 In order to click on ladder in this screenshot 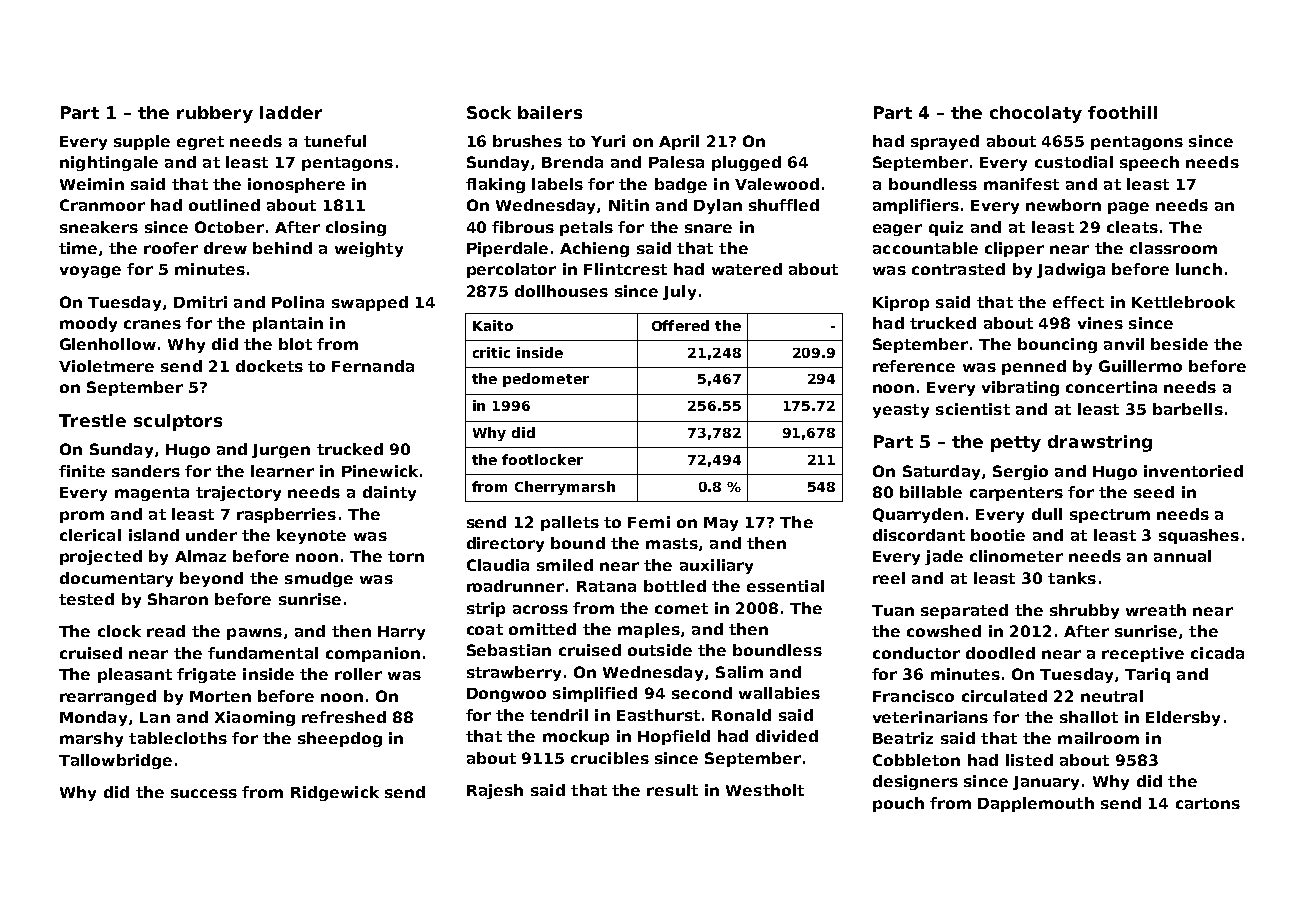, I will do `click(291, 112)`.
